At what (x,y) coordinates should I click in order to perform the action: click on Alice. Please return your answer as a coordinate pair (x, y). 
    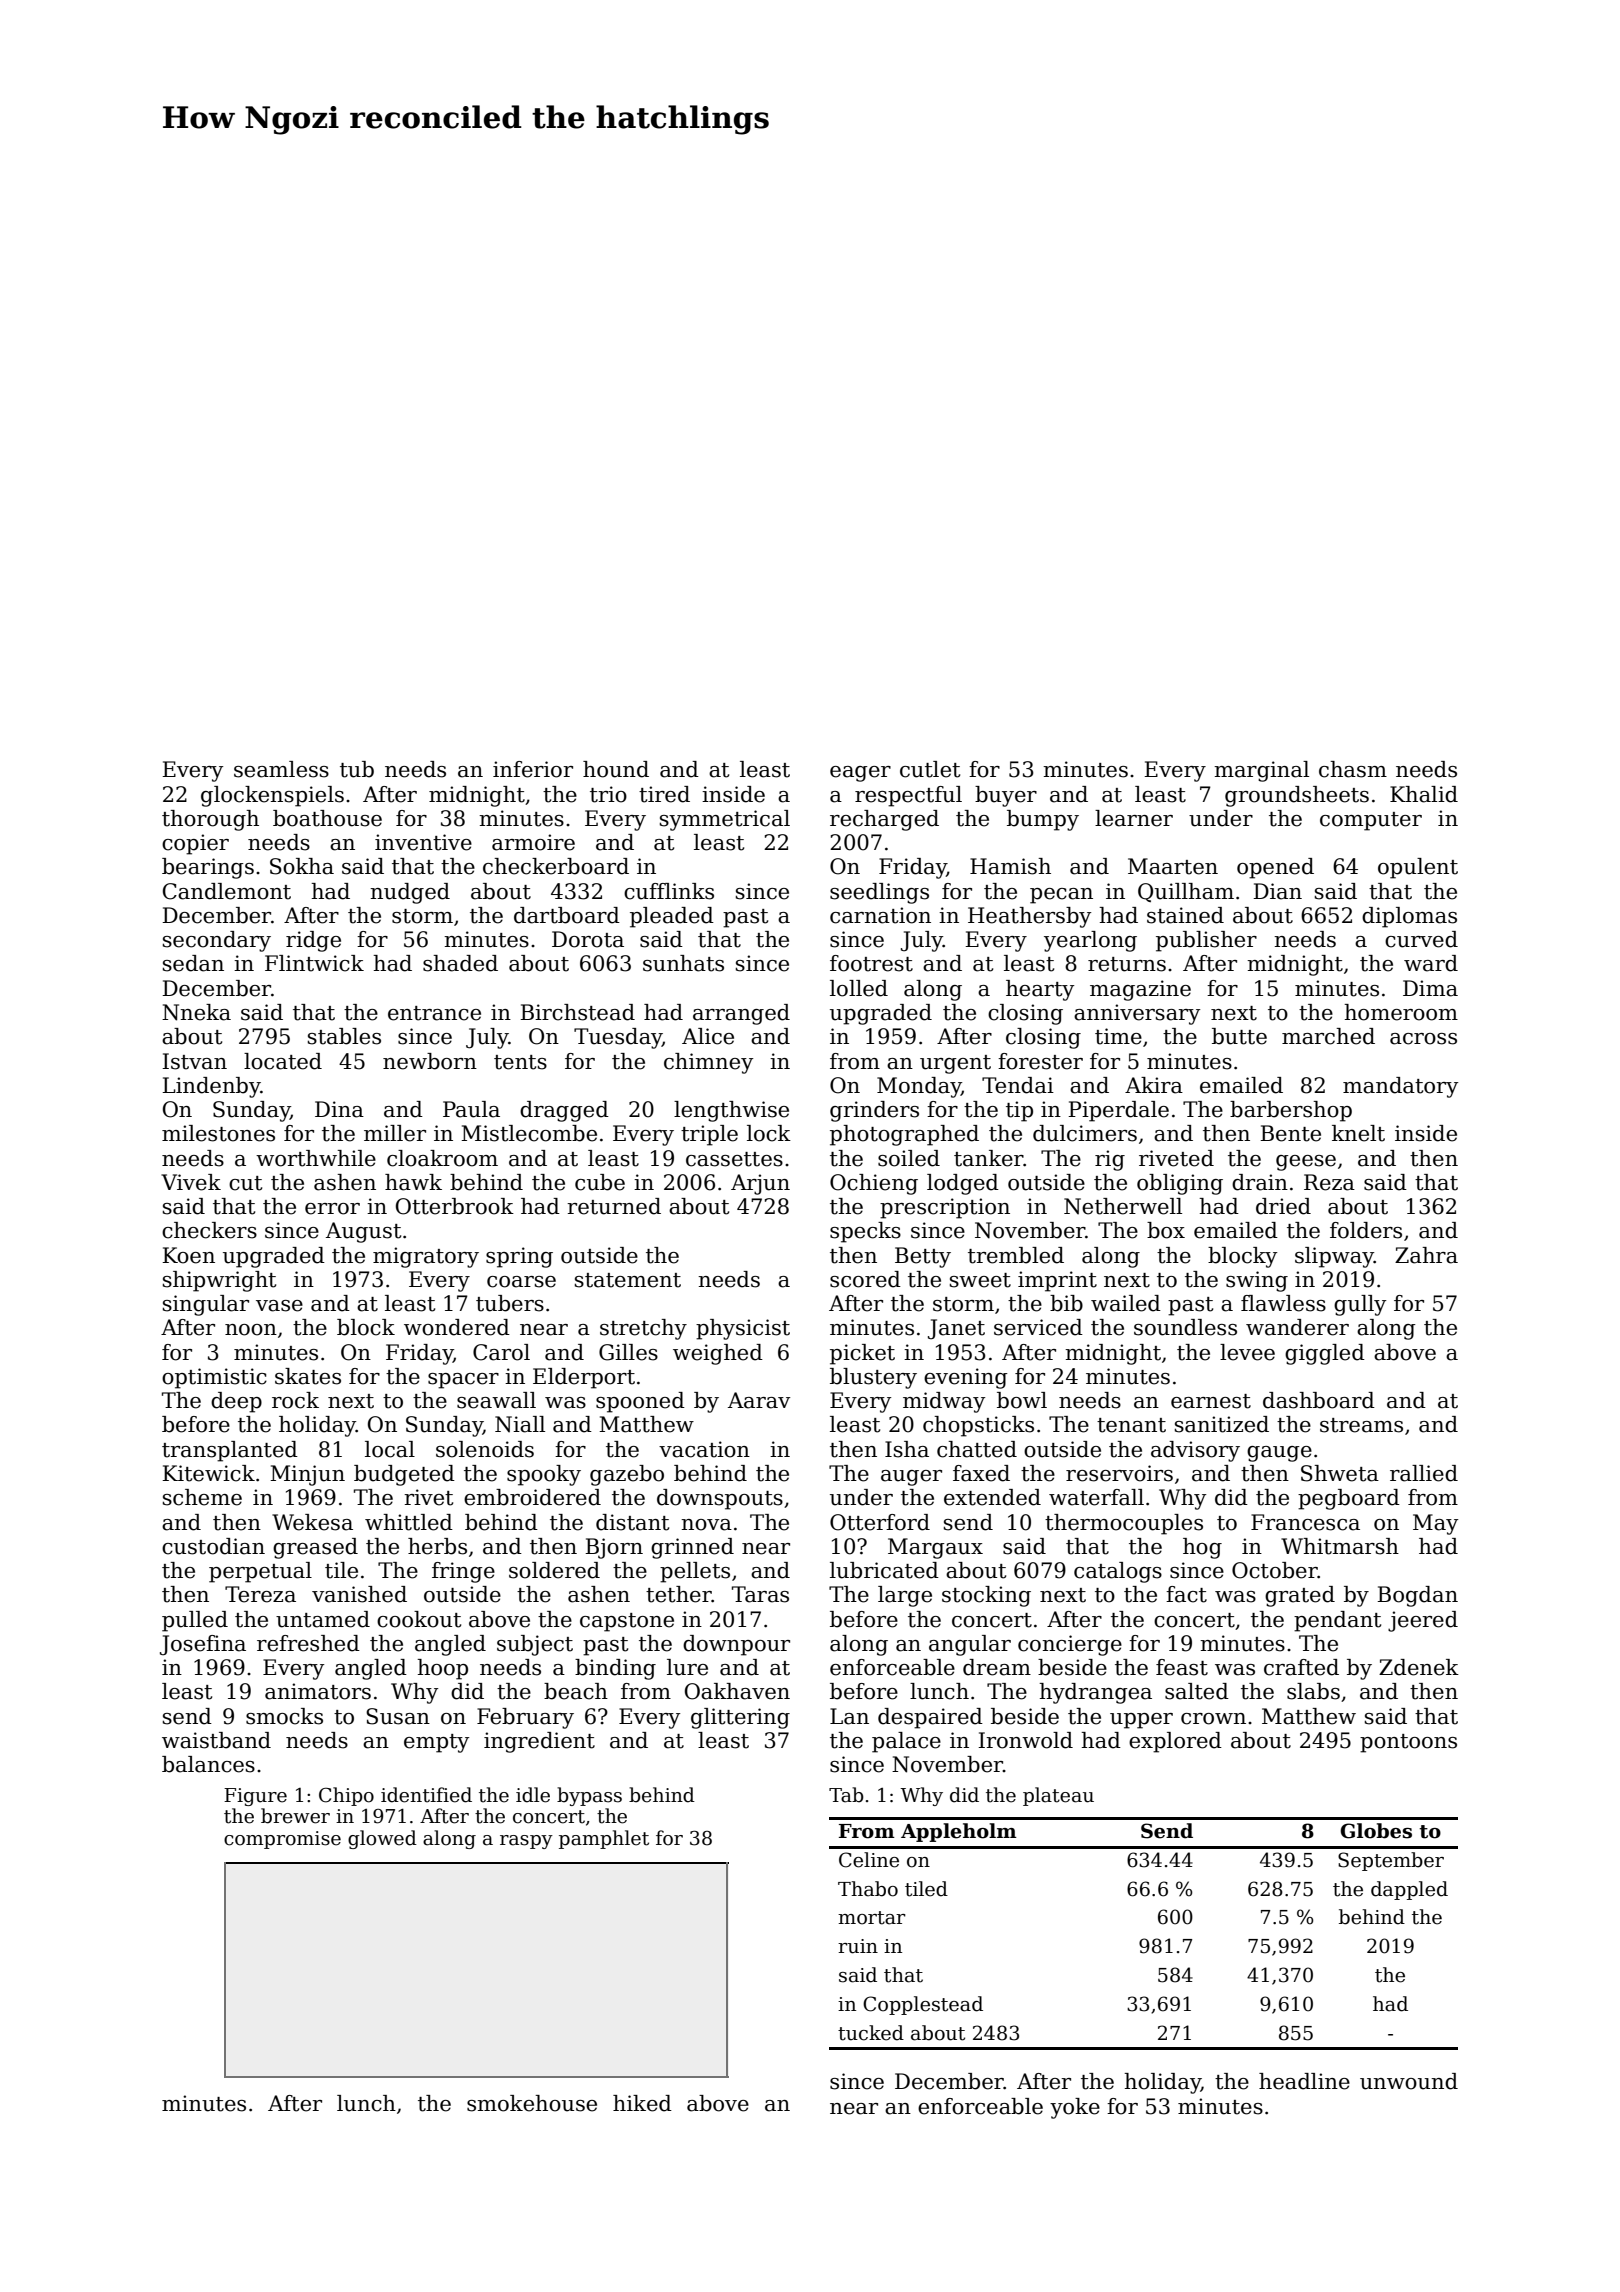
    Looking at the image, I should click on (708, 1036).
